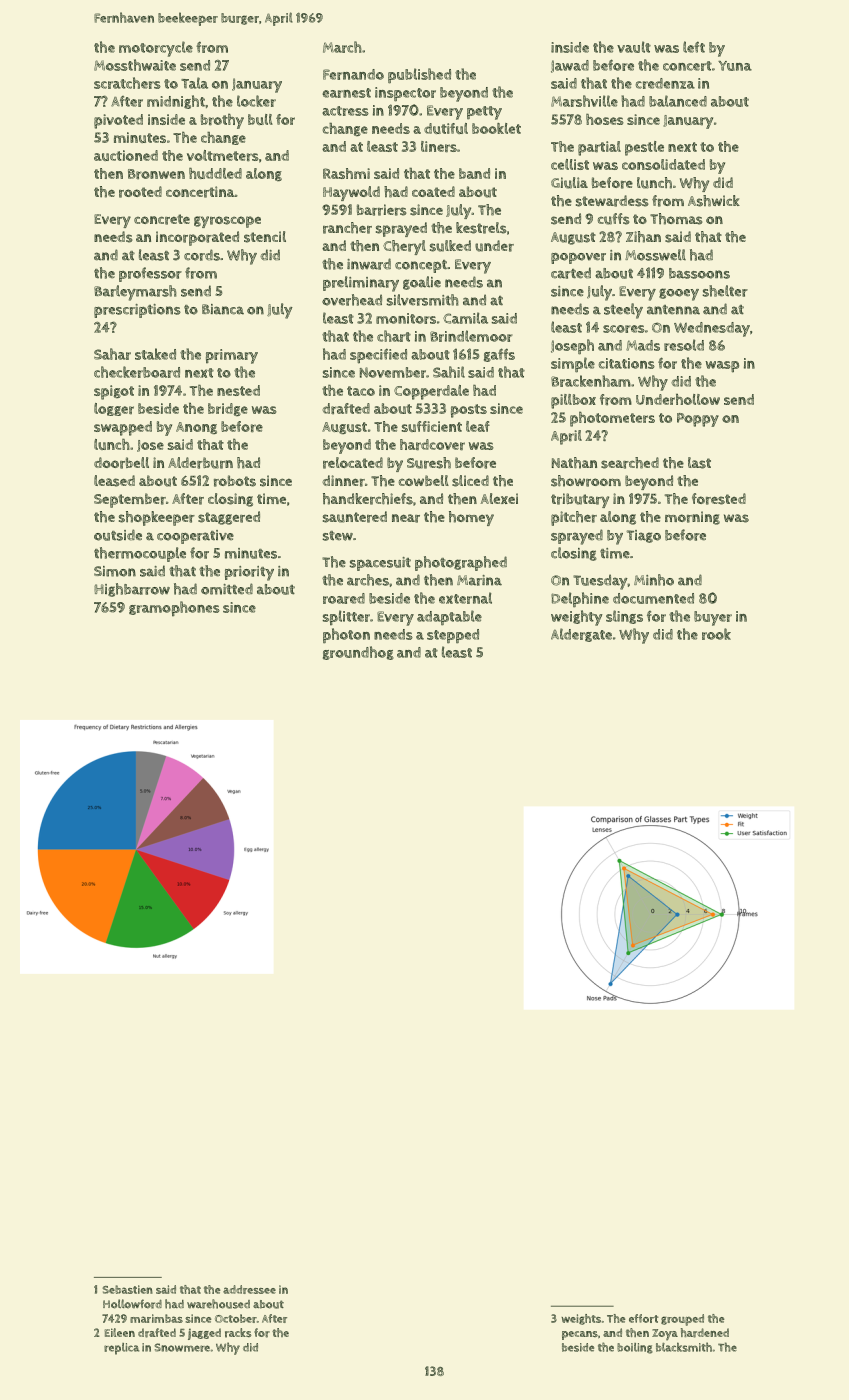 The width and height of the document is (849, 1400). What do you see at coordinates (128, 1289) in the document?
I see `Sebastien` at bounding box center [128, 1289].
